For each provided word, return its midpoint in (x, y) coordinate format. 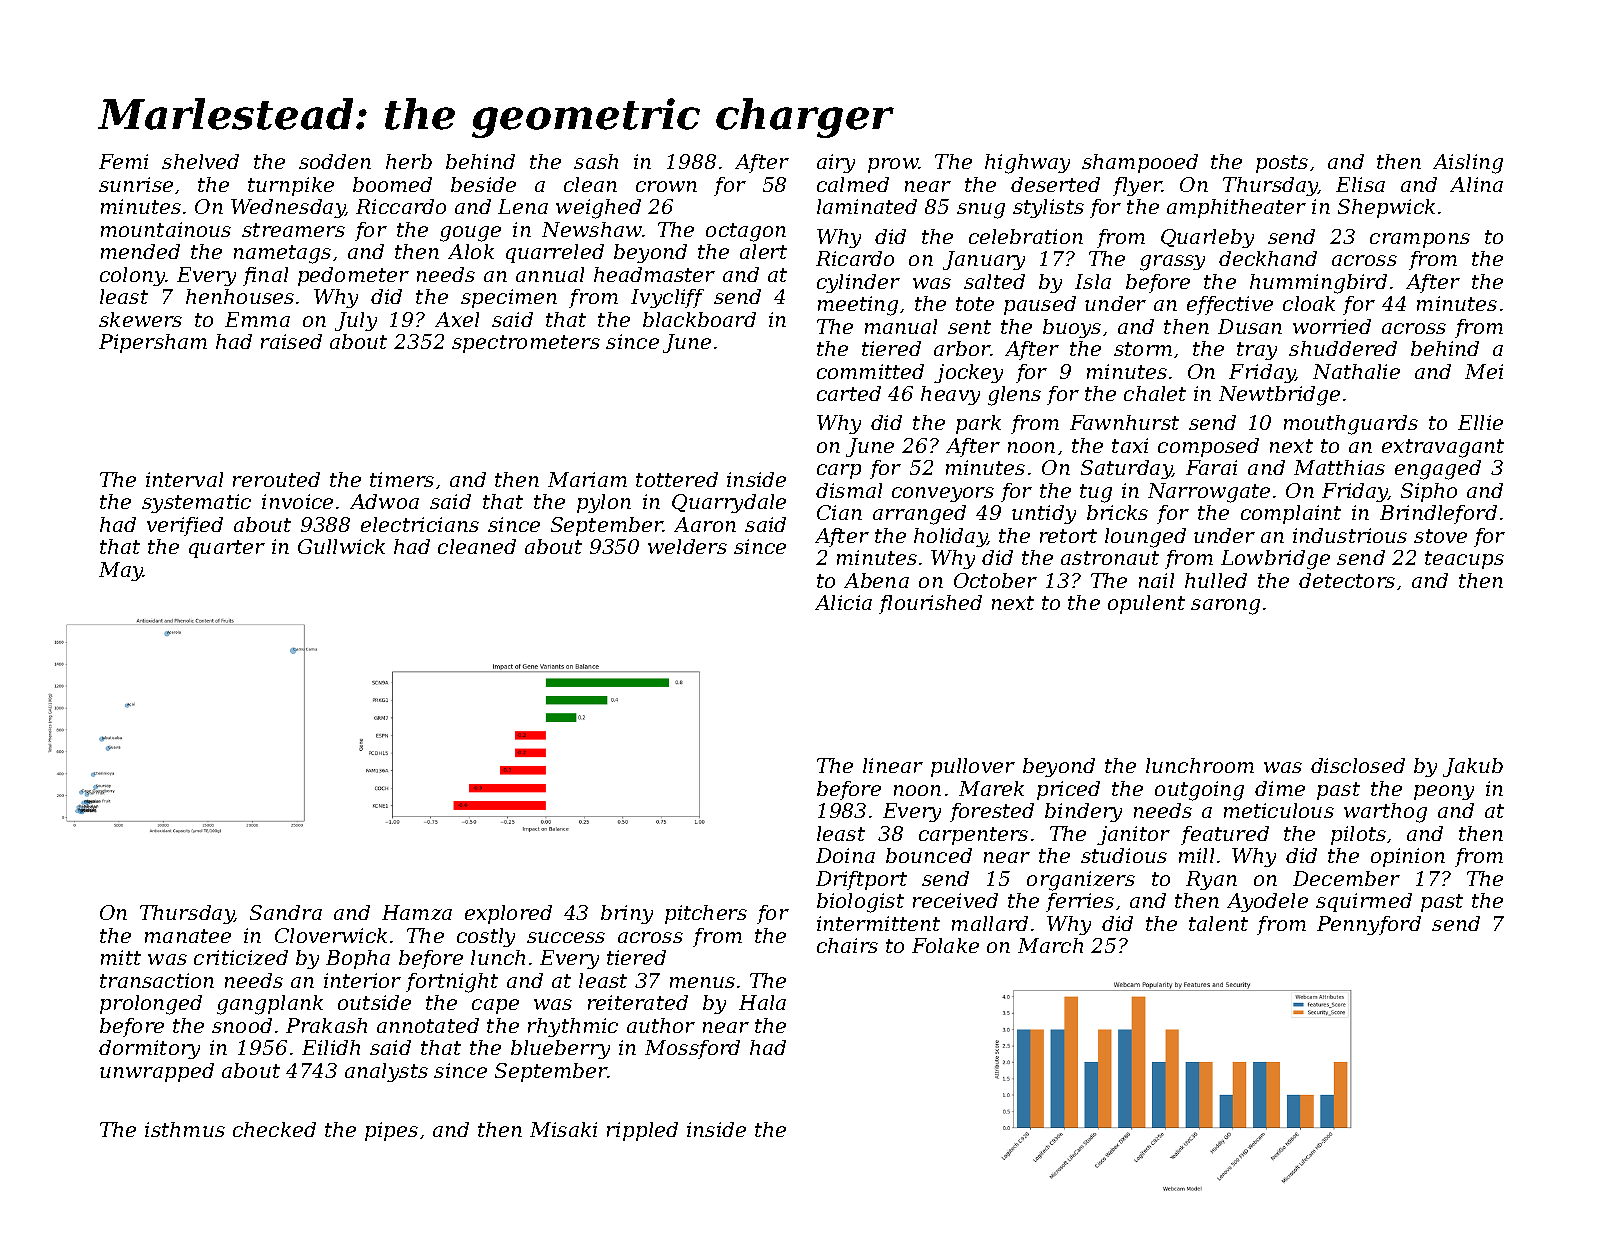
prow (893, 165)
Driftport (861, 880)
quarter (227, 549)
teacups (1464, 560)
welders (687, 546)
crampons (1420, 240)
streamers (293, 230)
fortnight (452, 983)
